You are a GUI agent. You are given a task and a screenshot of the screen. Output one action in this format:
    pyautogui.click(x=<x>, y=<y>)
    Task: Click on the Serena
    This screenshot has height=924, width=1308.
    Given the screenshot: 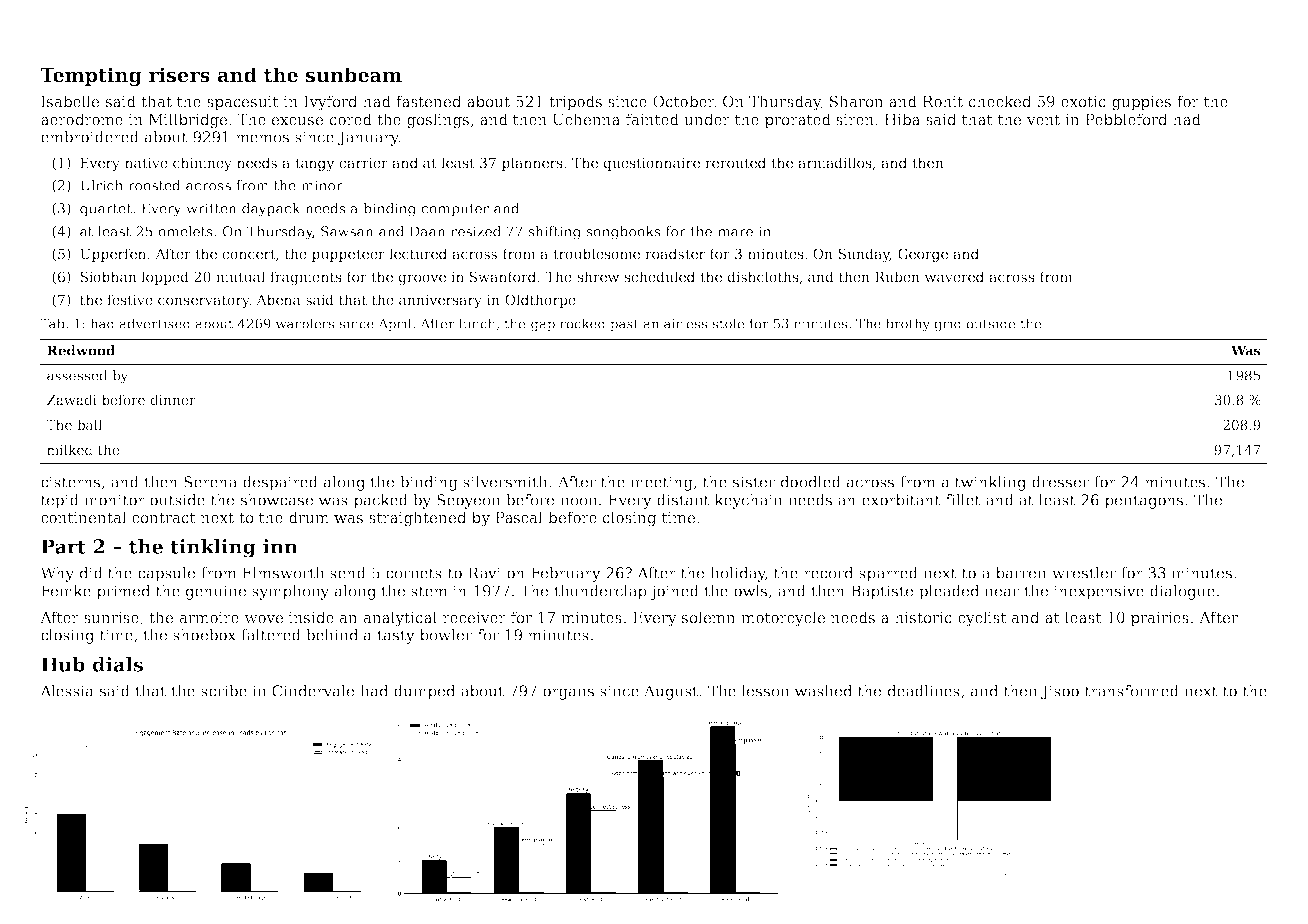 What is the action you would take?
    pyautogui.click(x=210, y=482)
